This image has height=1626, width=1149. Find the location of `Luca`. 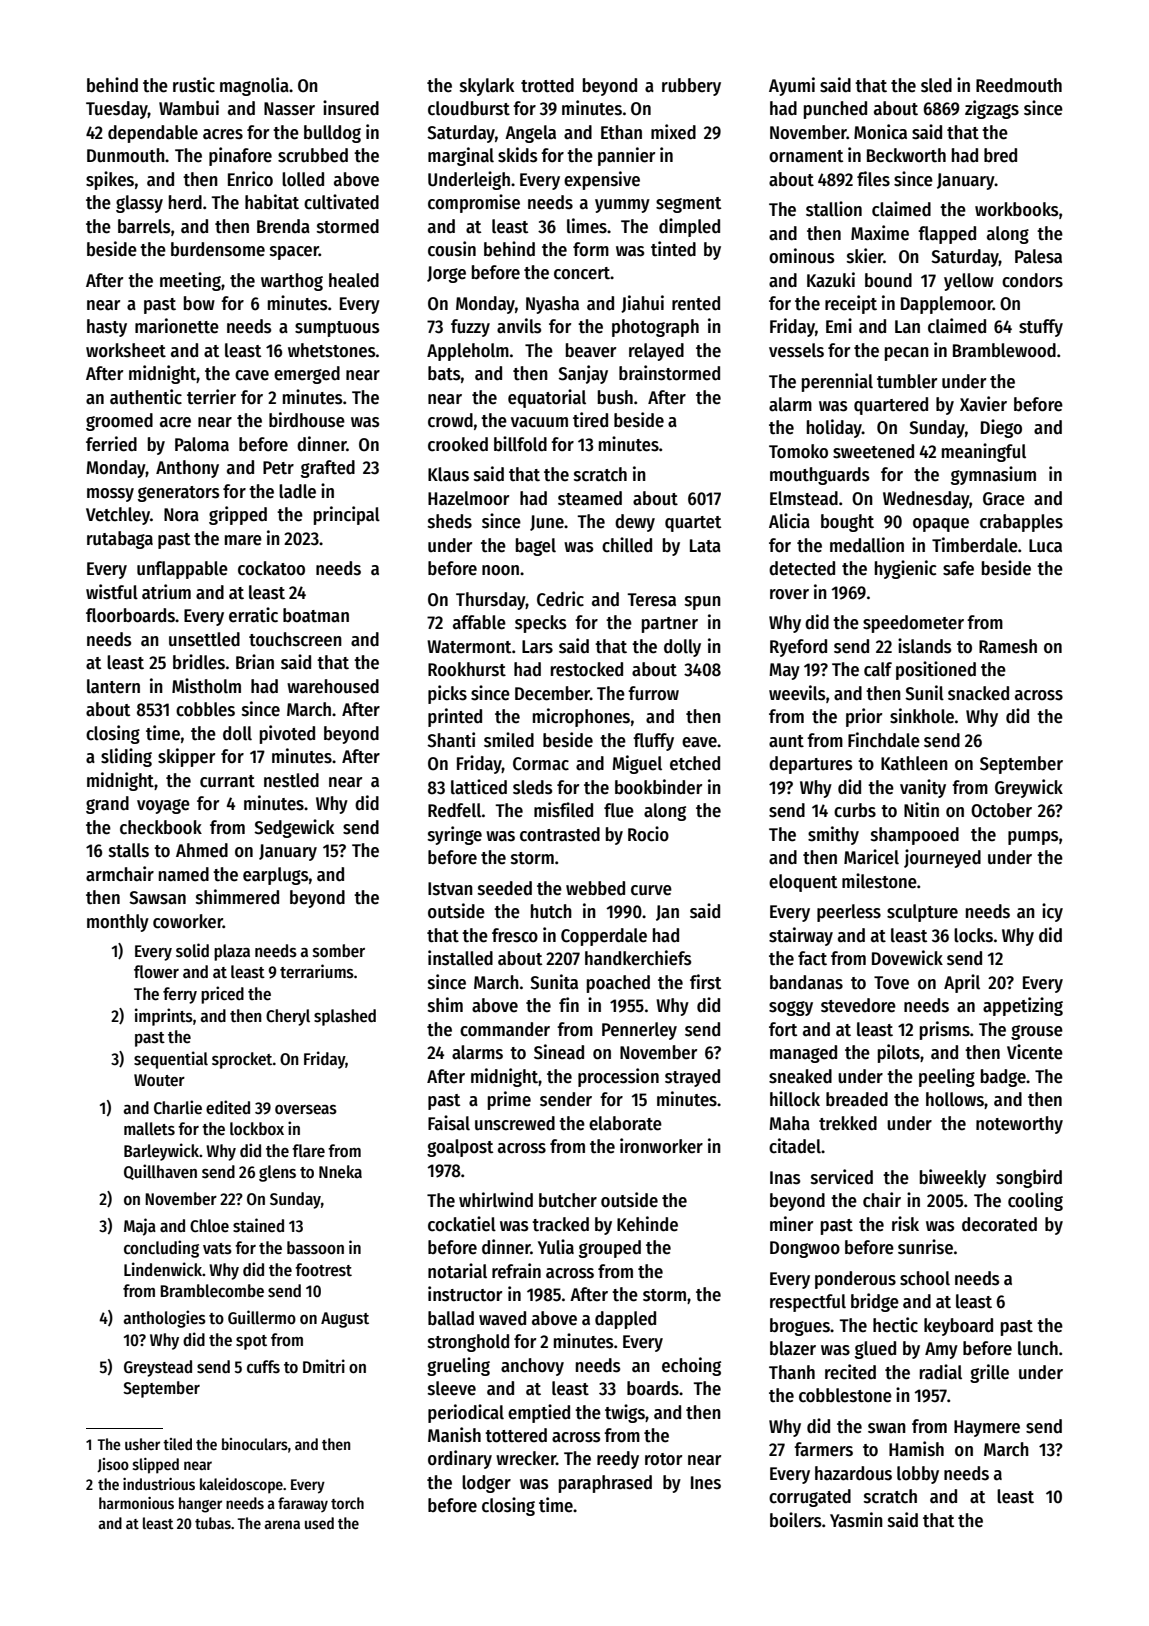

Luca is located at coordinates (1045, 546).
